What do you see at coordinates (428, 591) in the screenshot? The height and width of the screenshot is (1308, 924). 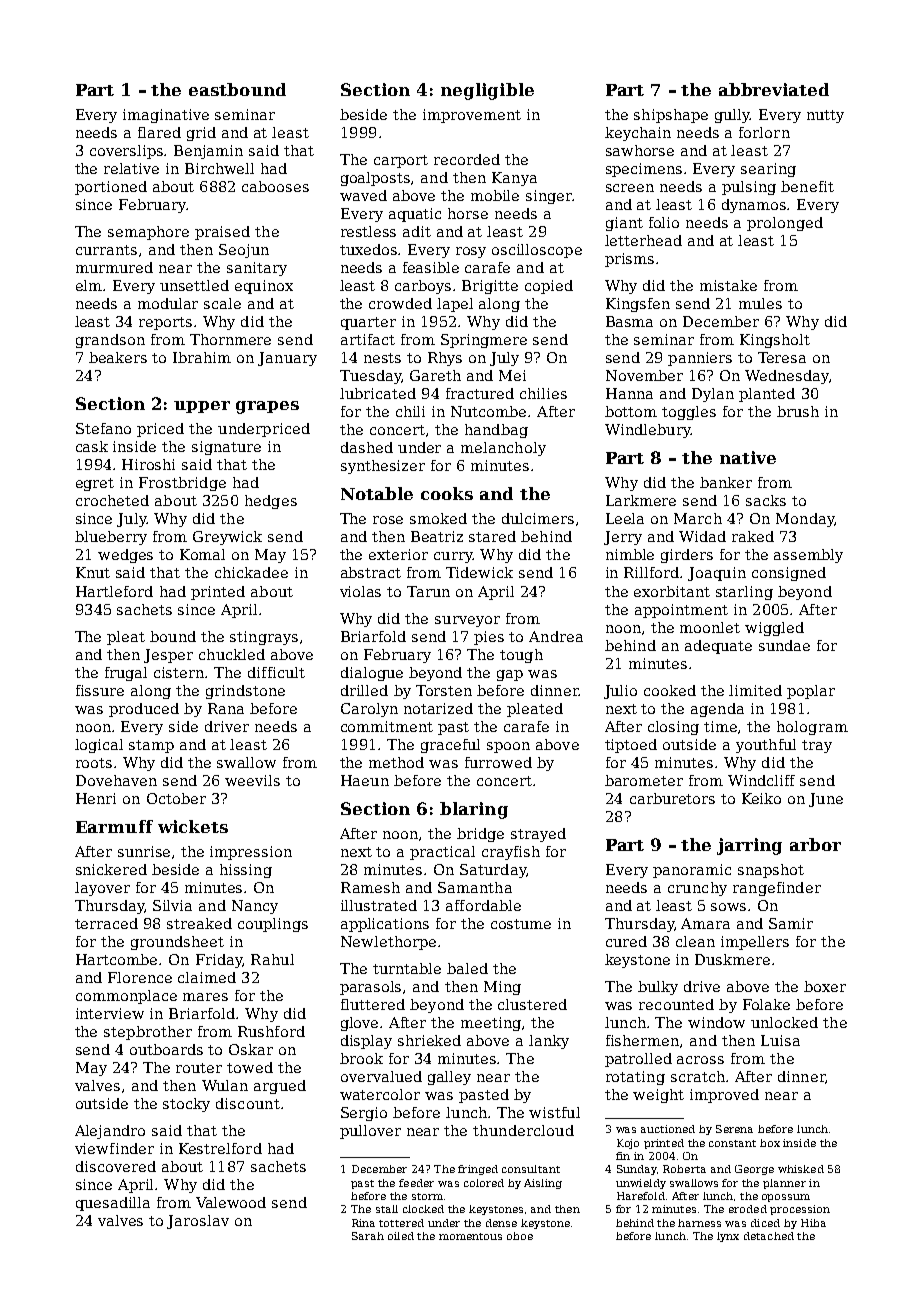 I see `Tarun` at bounding box center [428, 591].
